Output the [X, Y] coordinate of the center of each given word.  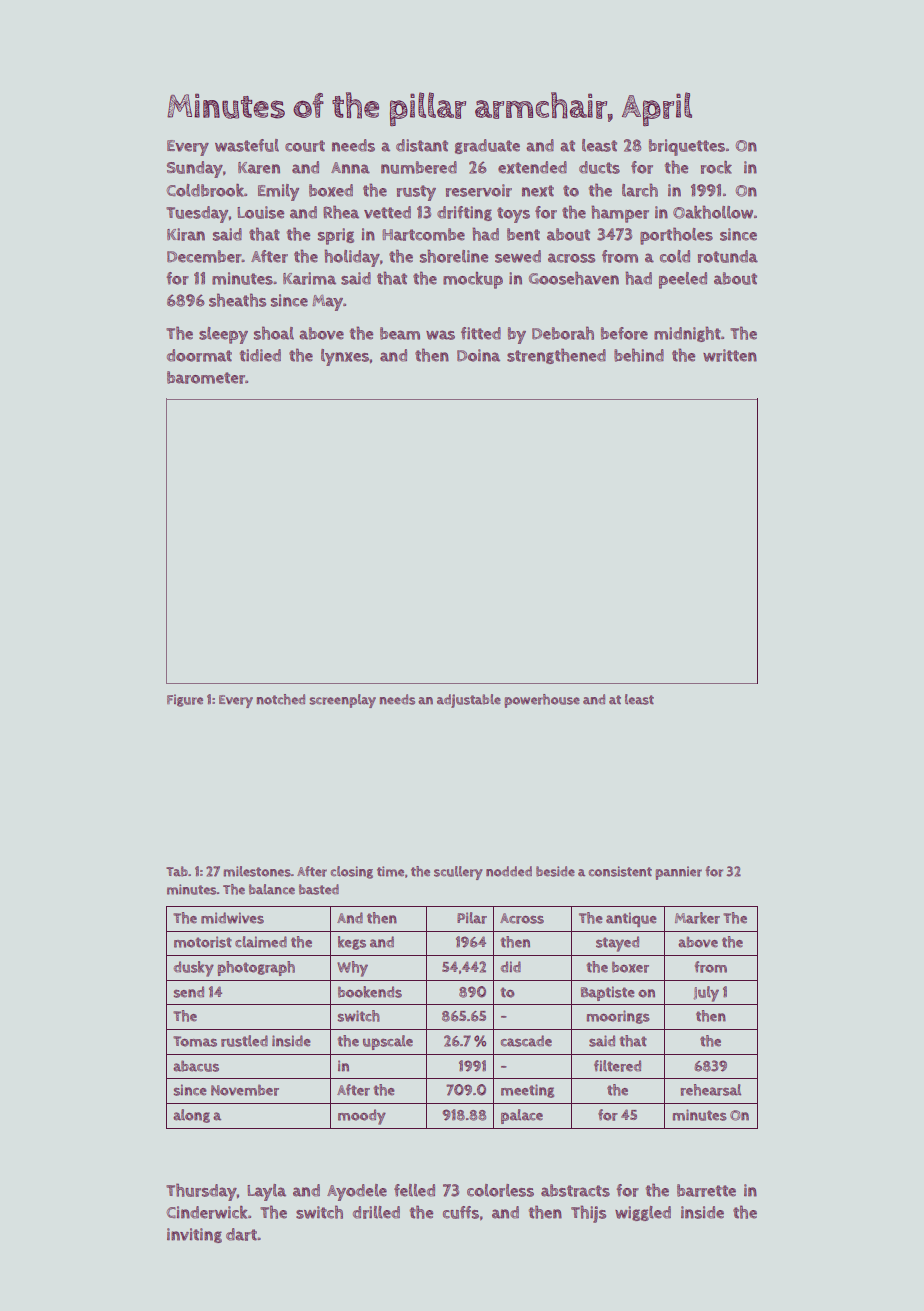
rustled [244, 1041]
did [510, 967]
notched [281, 699]
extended [532, 167]
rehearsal [710, 1090]
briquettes [687, 147]
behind [639, 355]
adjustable [469, 701]
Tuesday [197, 214]
